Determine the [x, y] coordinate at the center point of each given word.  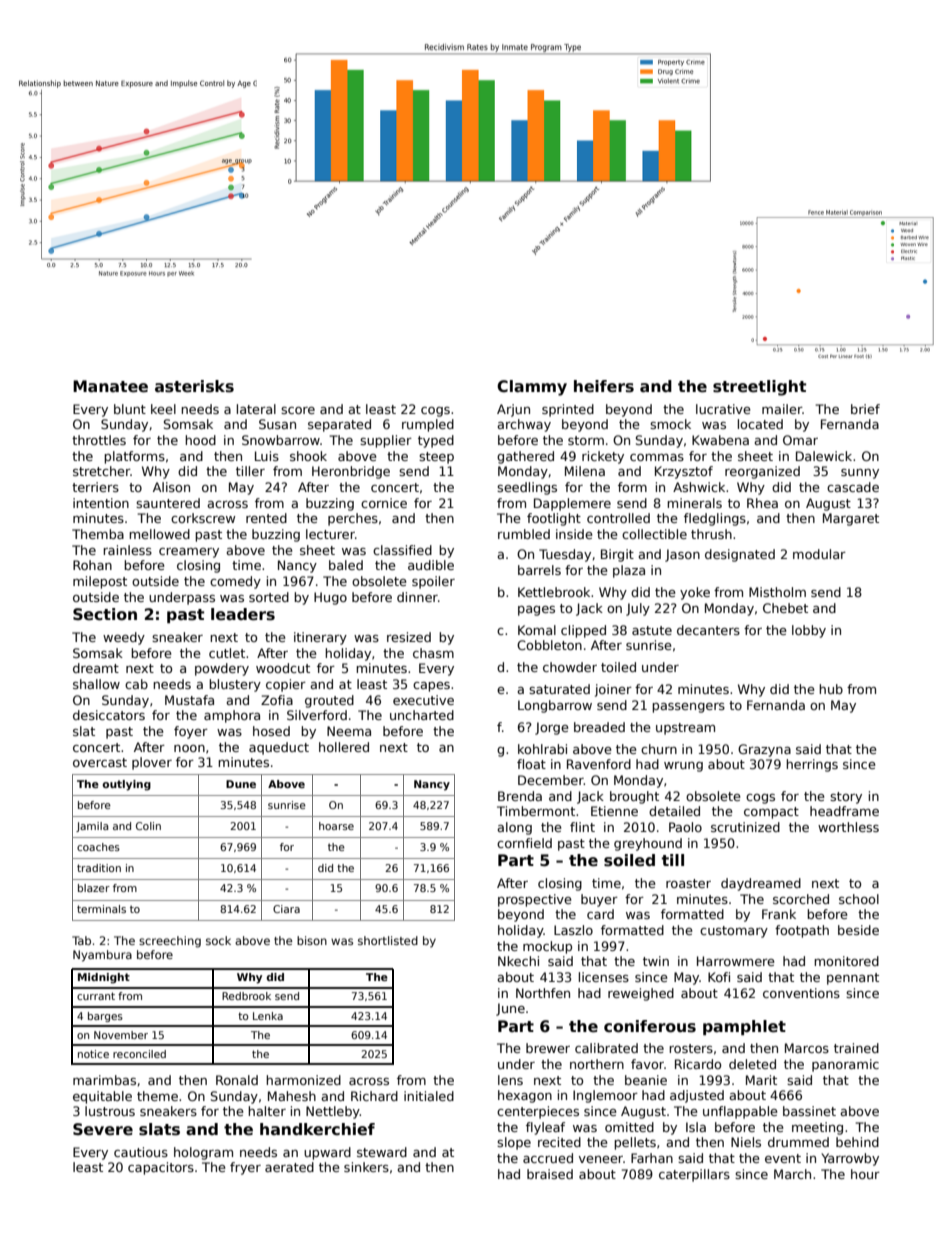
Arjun [513, 410]
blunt [130, 409]
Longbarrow [555, 706]
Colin [148, 826]
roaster [688, 883]
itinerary [320, 638]
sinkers [366, 1167]
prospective [535, 900]
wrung [683, 767]
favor [647, 1064]
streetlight [759, 388]
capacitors [161, 1168]
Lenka [268, 1016]
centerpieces [538, 1112]
